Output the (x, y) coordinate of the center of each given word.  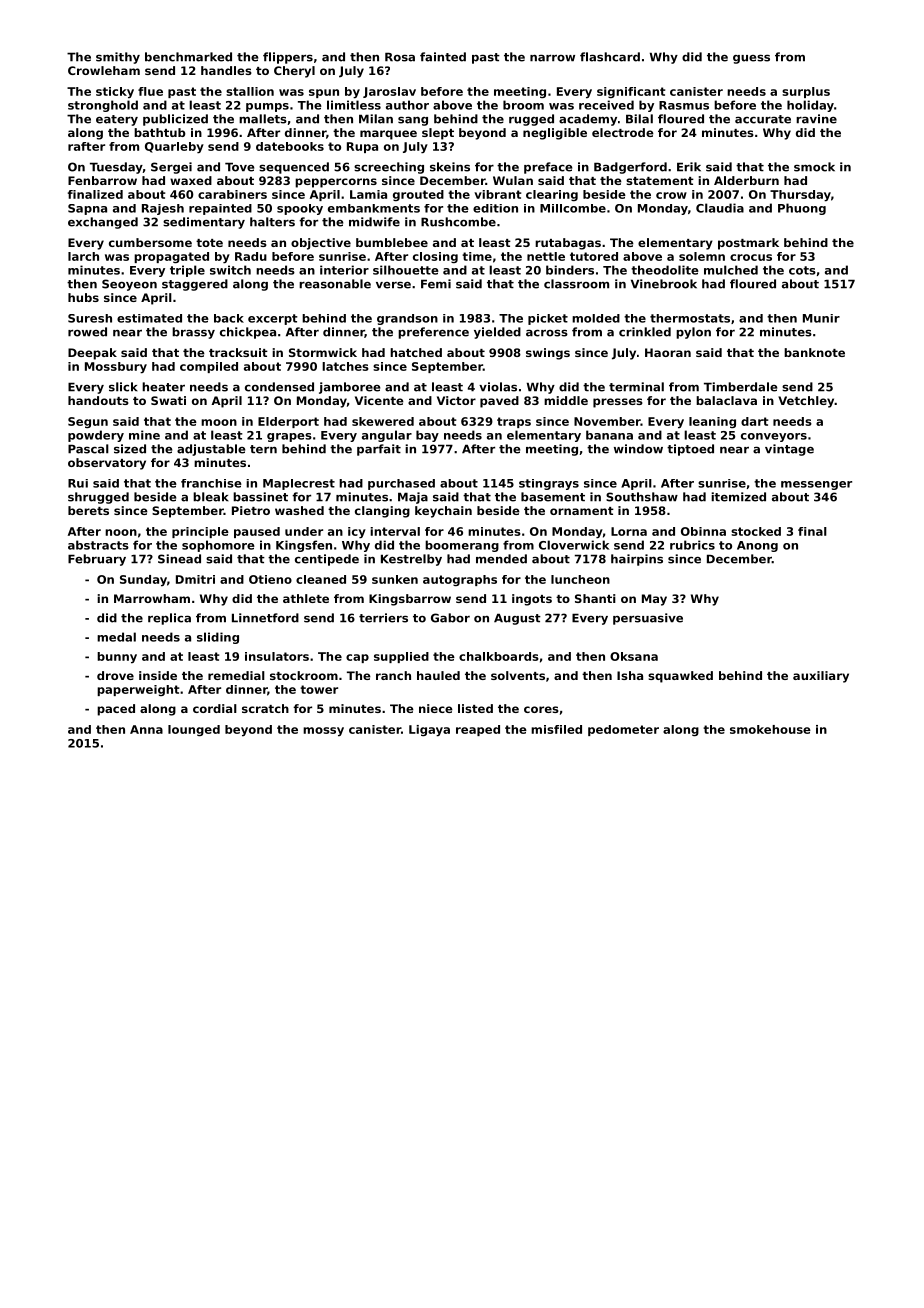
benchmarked (188, 57)
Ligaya (429, 731)
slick (123, 387)
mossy (323, 732)
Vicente (379, 400)
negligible (555, 134)
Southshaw (642, 497)
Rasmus (684, 105)
